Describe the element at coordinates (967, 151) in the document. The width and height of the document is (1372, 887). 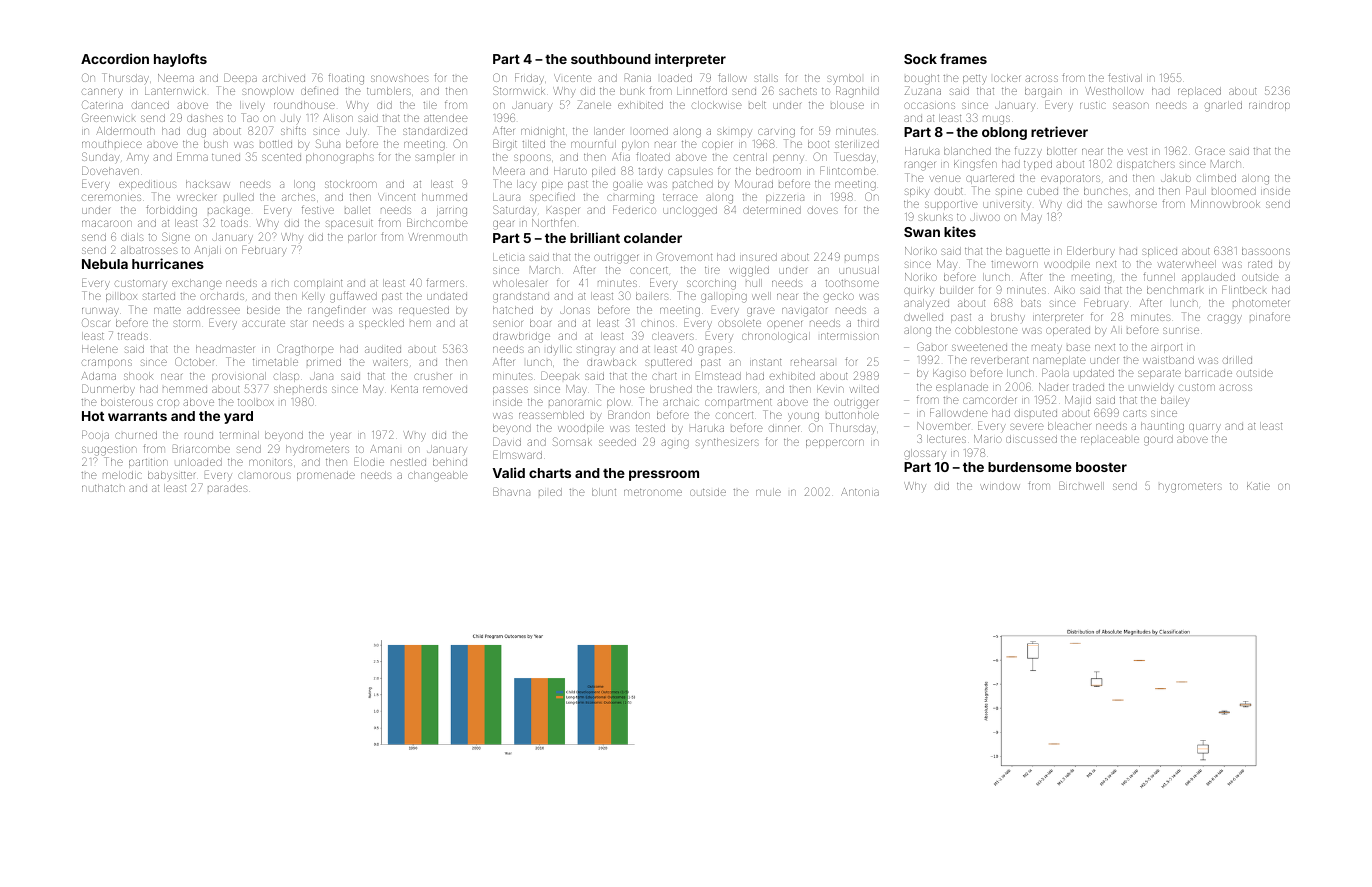
I see `blanched` at that location.
